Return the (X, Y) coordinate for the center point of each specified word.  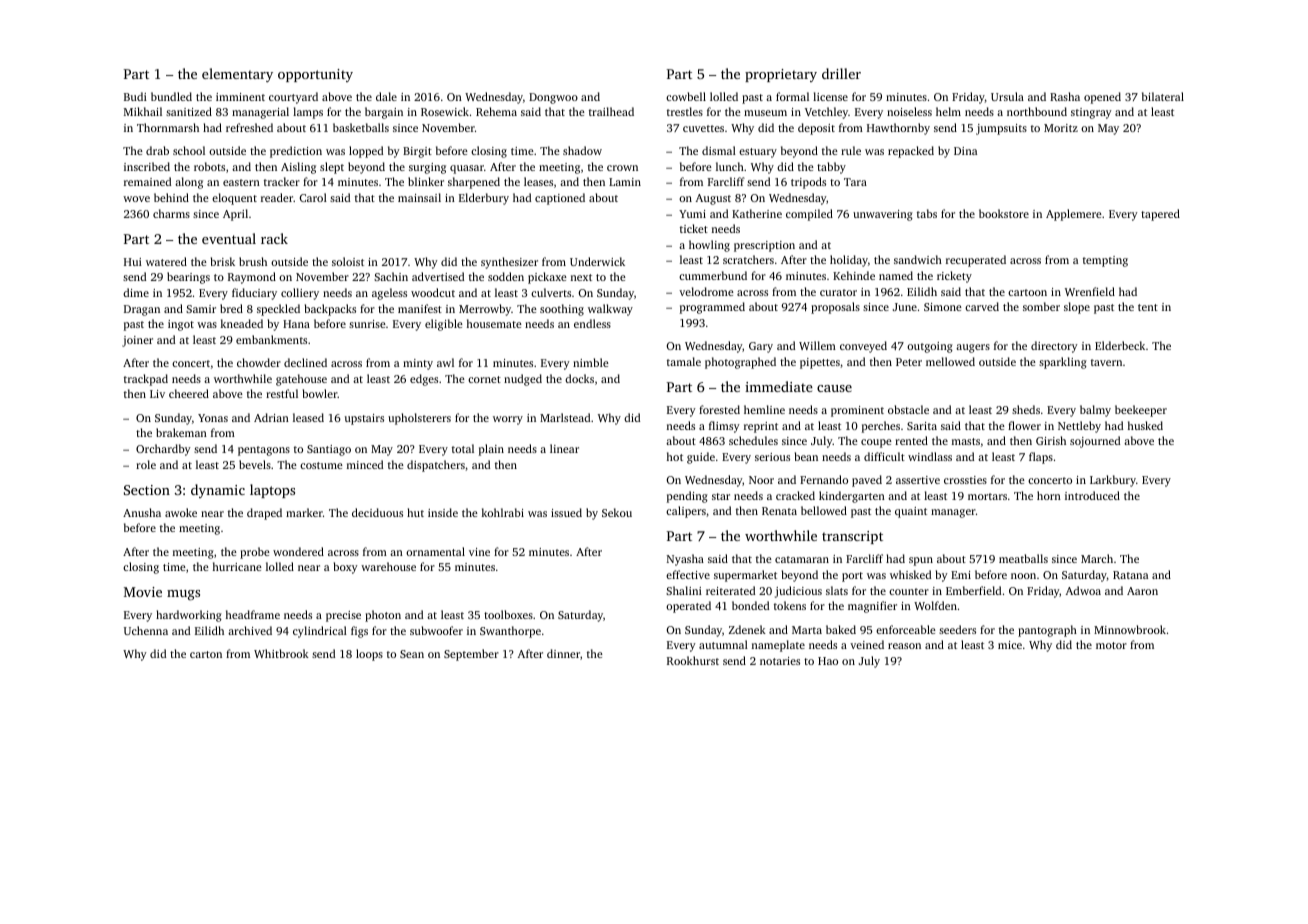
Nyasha (685, 560)
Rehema (496, 111)
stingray (1091, 113)
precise (343, 616)
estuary (758, 153)
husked (1145, 425)
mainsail (419, 197)
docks (579, 378)
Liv (157, 394)
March (1097, 558)
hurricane (237, 566)
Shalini (684, 590)
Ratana (1130, 575)
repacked (911, 152)
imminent (240, 97)
